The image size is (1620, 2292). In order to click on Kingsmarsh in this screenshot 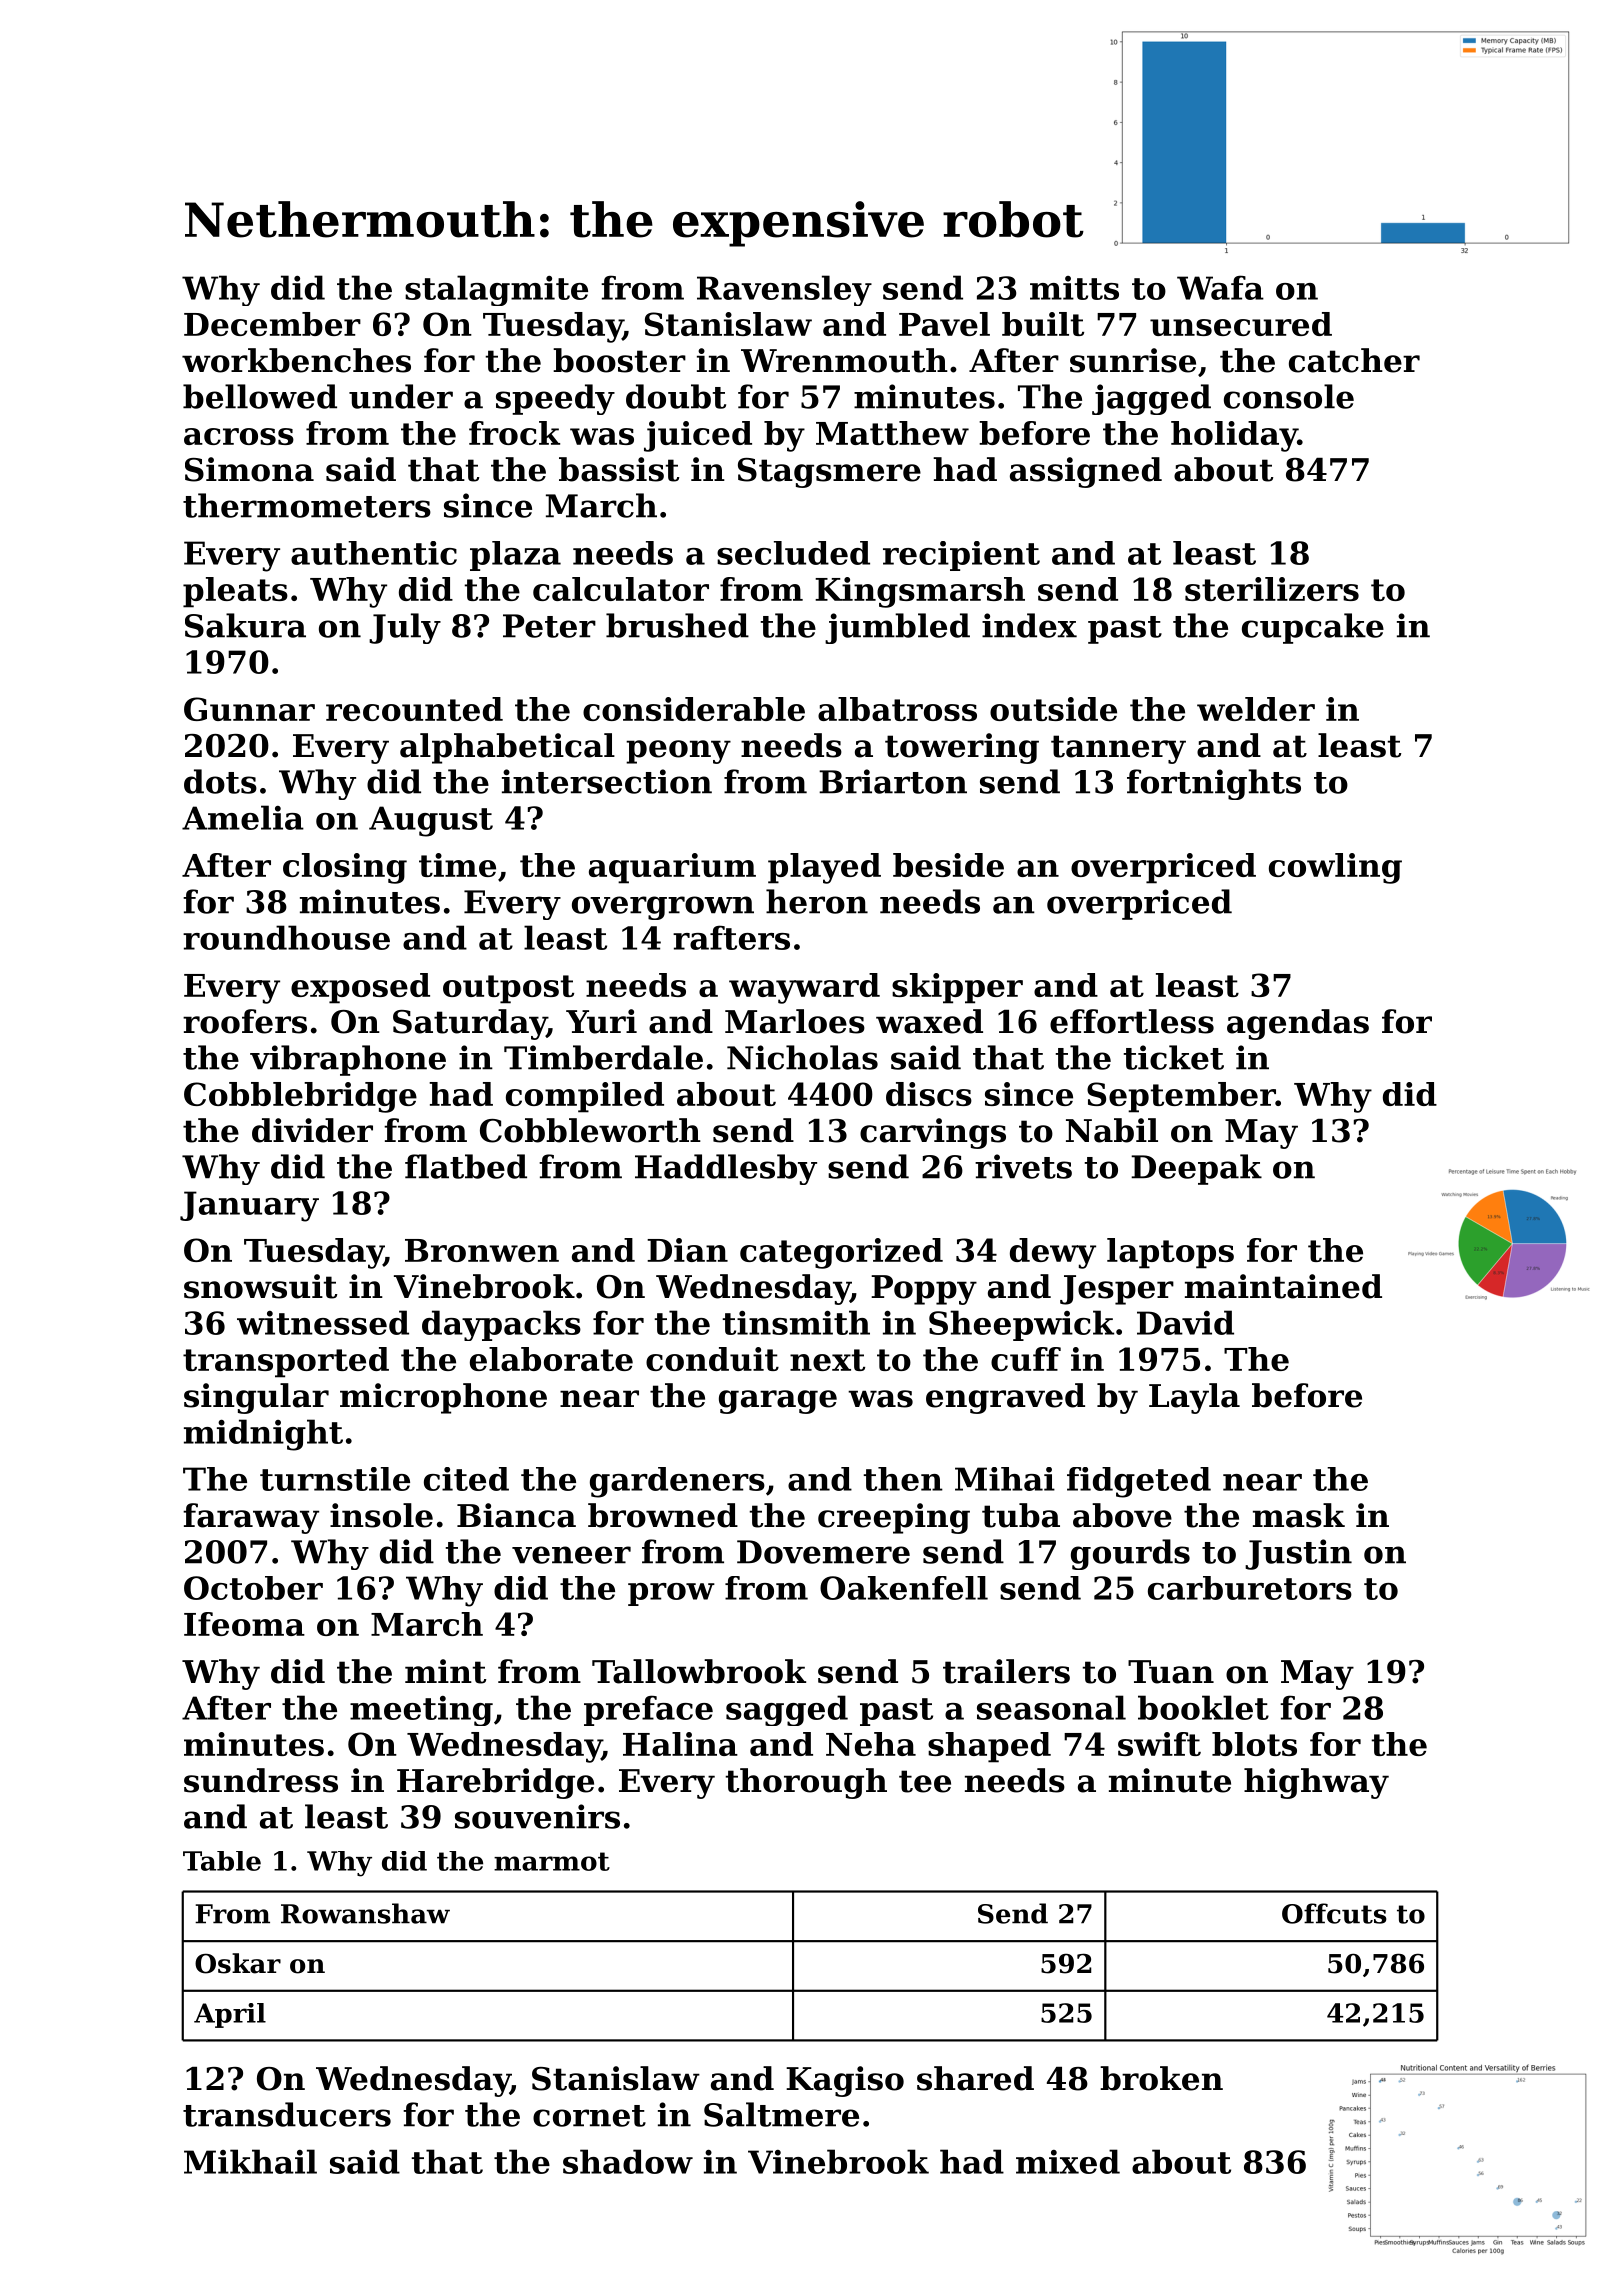, I will do `click(920, 592)`.
